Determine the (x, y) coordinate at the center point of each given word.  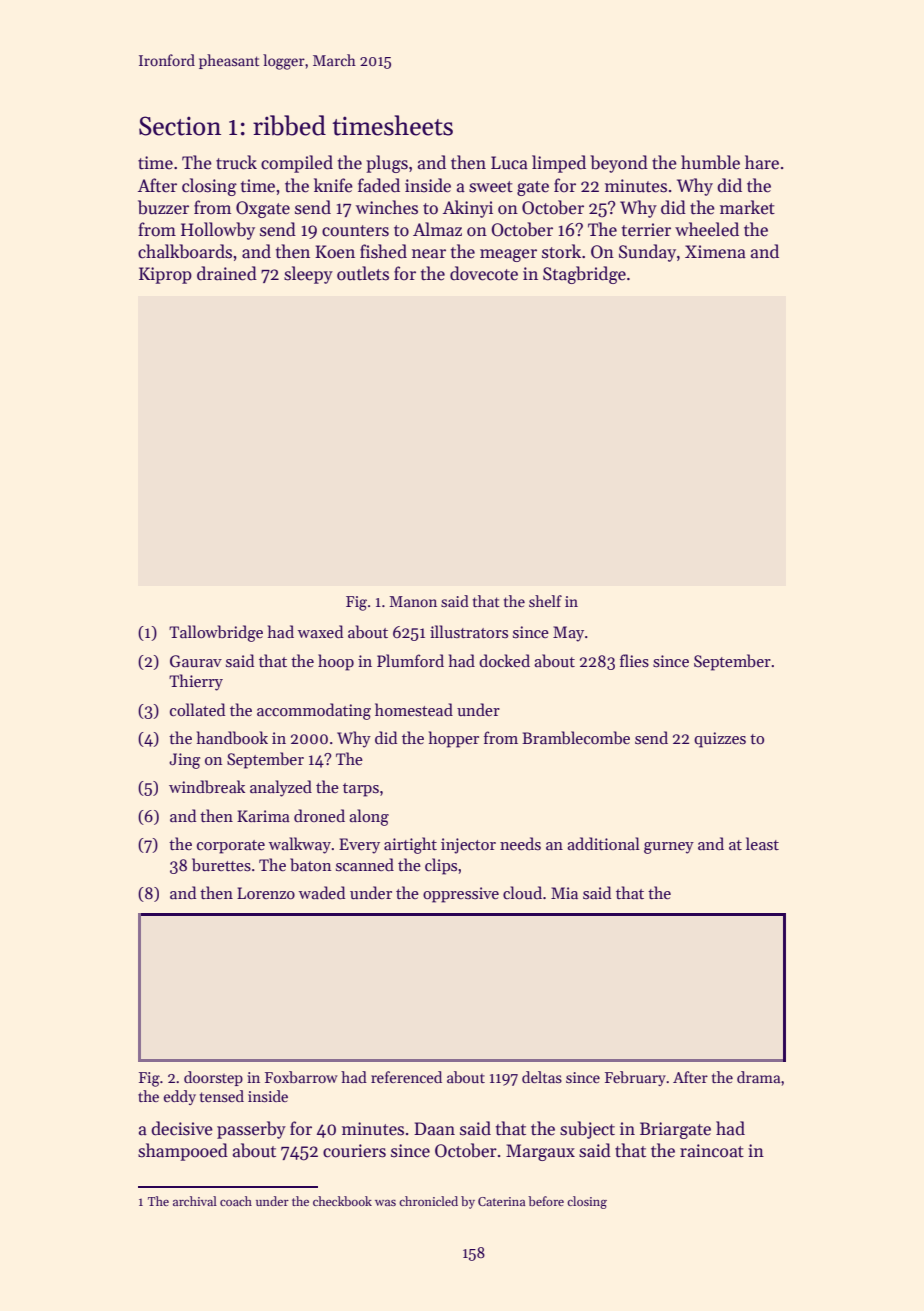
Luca (509, 163)
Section (180, 126)
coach (236, 1201)
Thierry (196, 682)
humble (710, 162)
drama (758, 1077)
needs (520, 844)
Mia (564, 893)
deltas (542, 1077)
